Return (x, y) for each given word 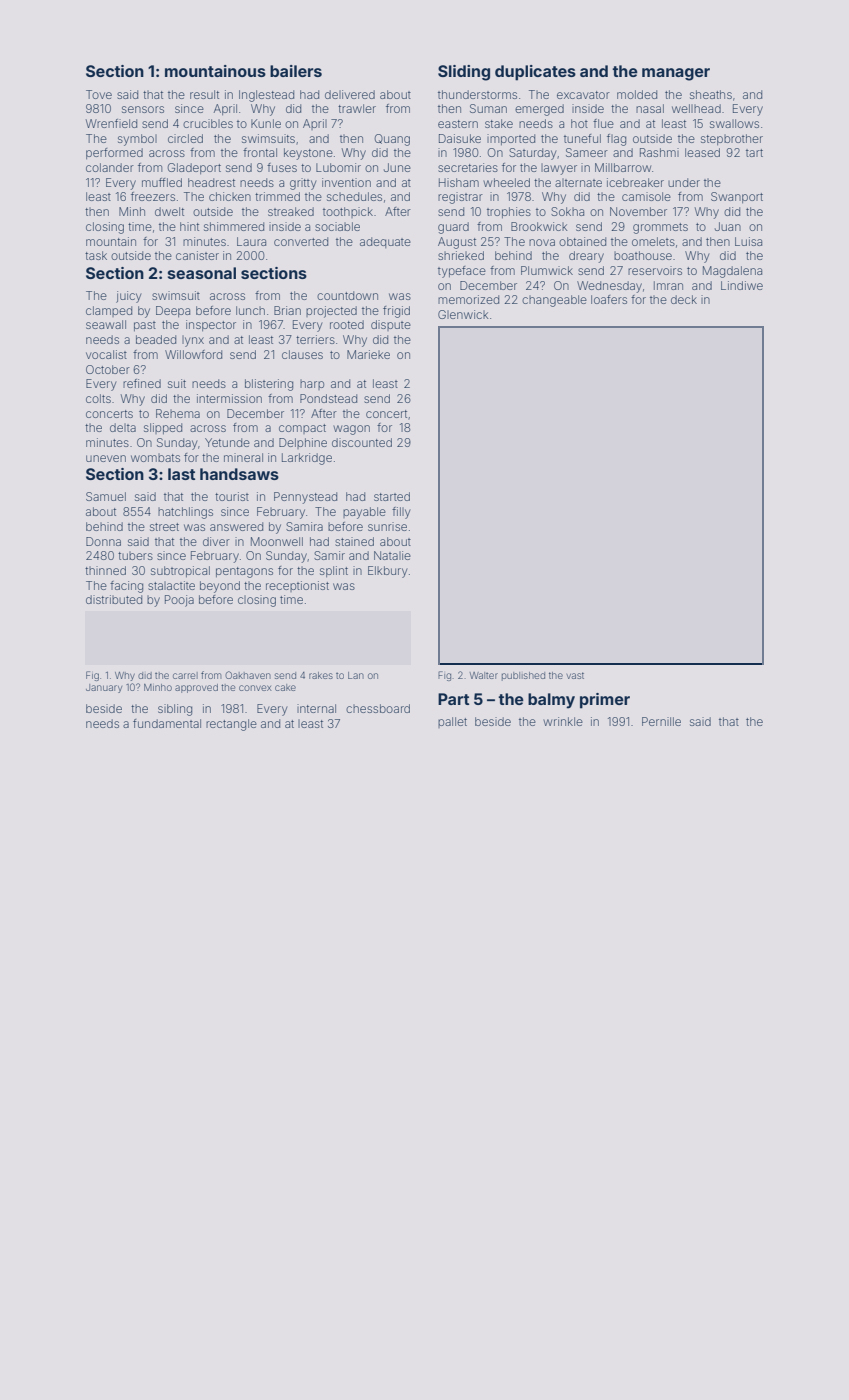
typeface (462, 272)
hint (189, 226)
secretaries (468, 167)
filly (401, 513)
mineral (243, 457)
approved (196, 688)
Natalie (392, 555)
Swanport (737, 197)
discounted (362, 442)
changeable (554, 301)
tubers (135, 555)
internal (316, 708)
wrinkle (563, 721)
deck (684, 299)
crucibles (208, 123)
